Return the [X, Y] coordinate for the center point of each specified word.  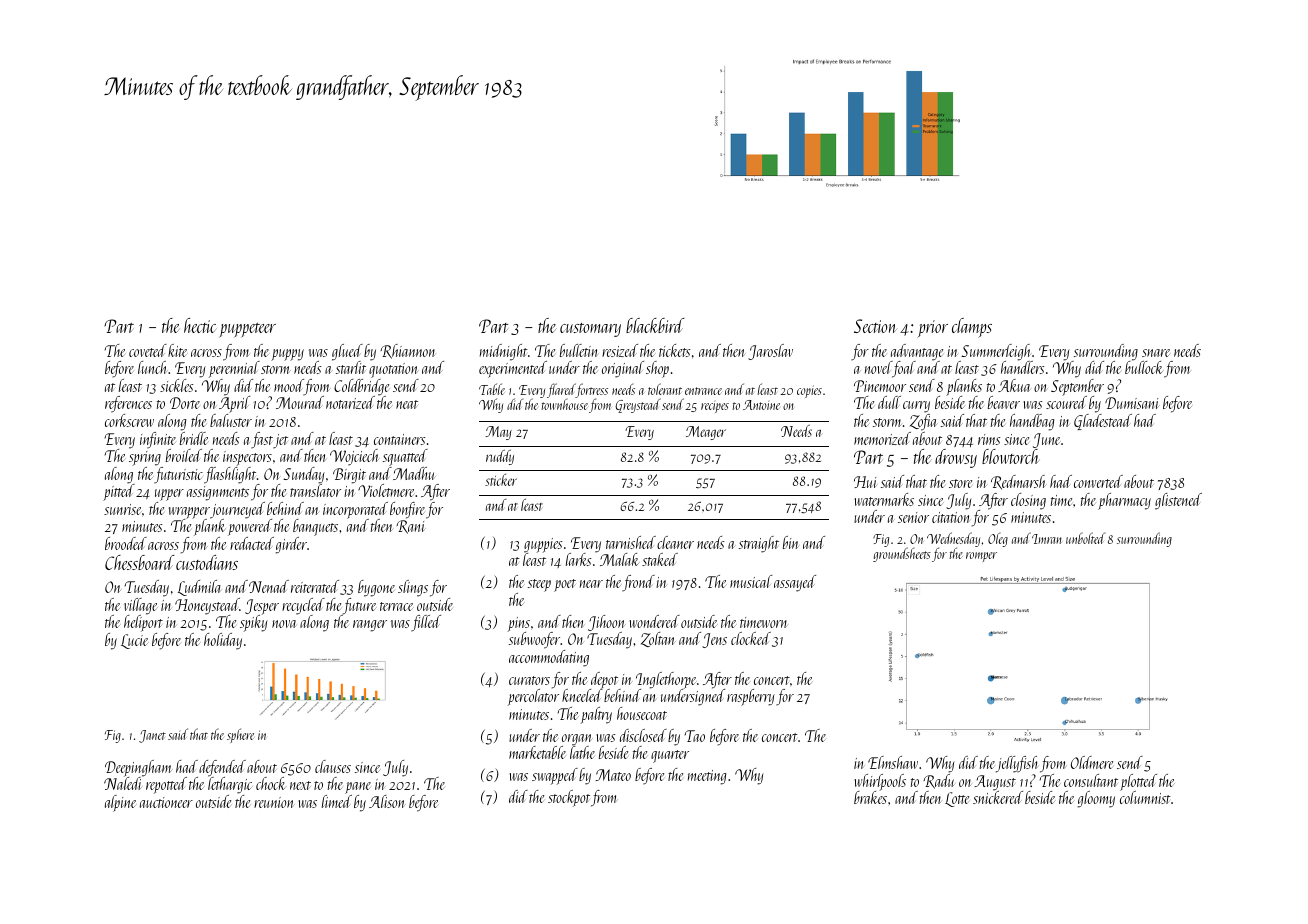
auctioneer [166, 802]
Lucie [134, 641]
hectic [200, 325]
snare [1156, 353]
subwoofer [534, 641]
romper [981, 557]
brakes [870, 797]
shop [657, 369]
